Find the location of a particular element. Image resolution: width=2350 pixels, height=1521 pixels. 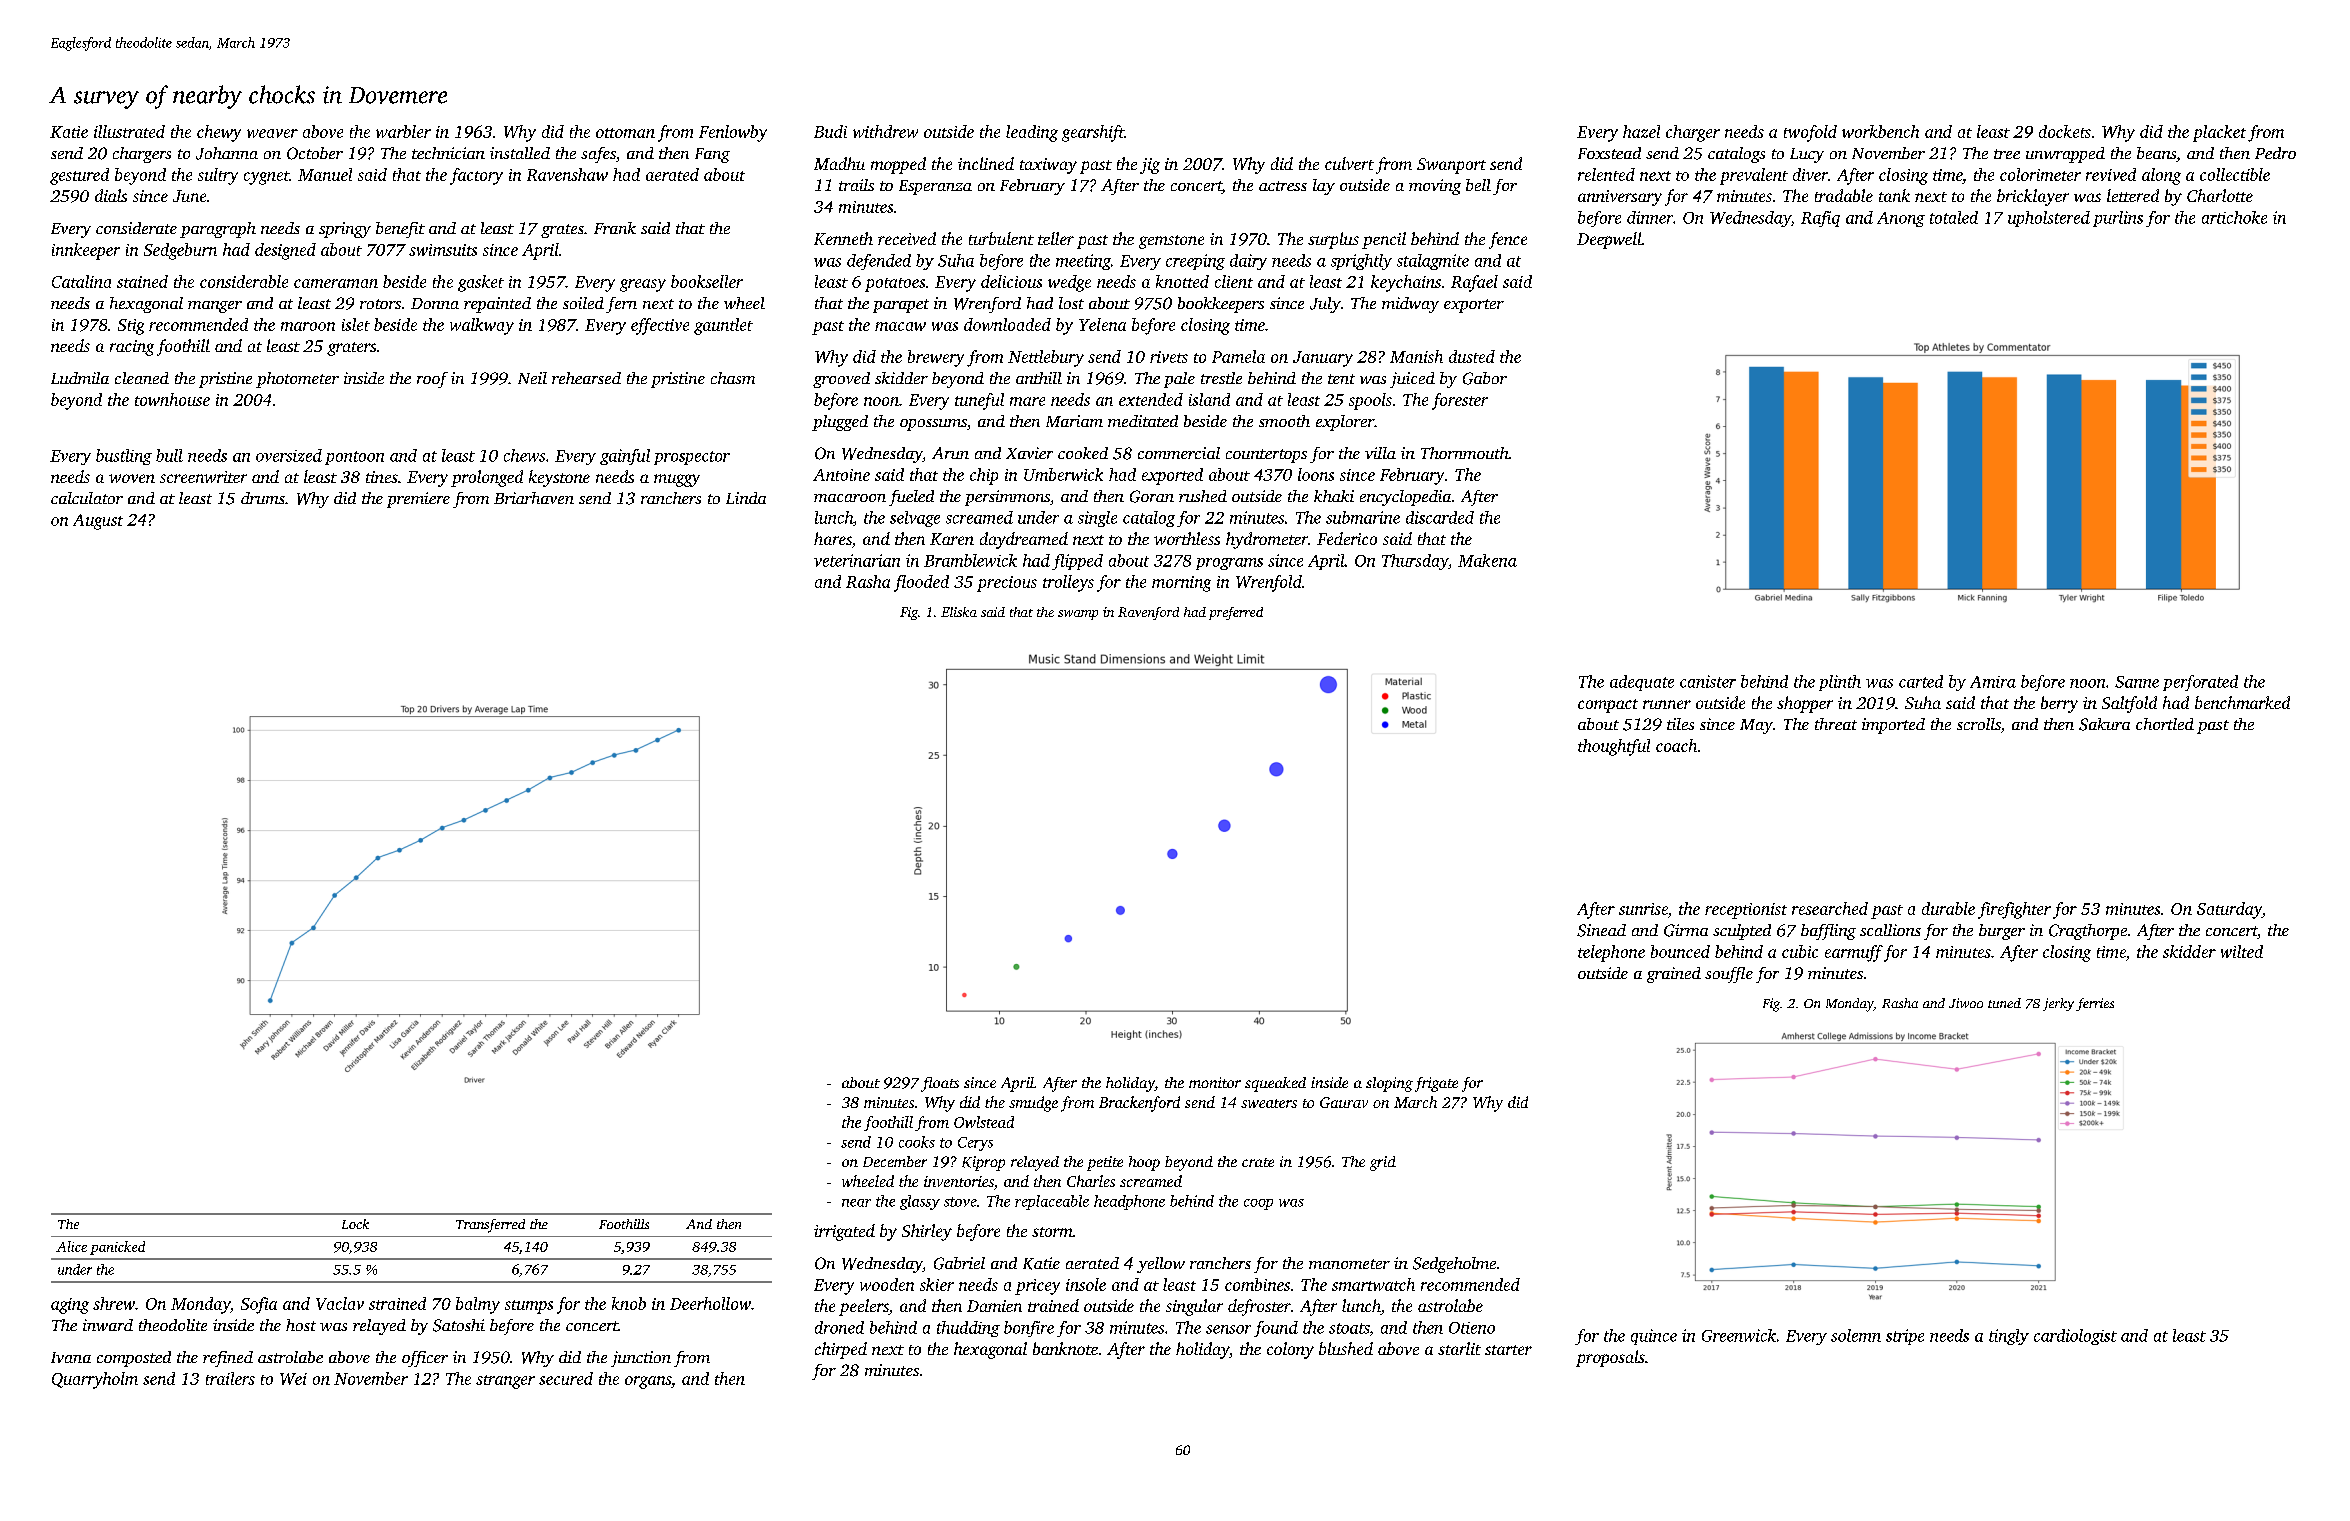

perforated is located at coordinates (2200, 683).
